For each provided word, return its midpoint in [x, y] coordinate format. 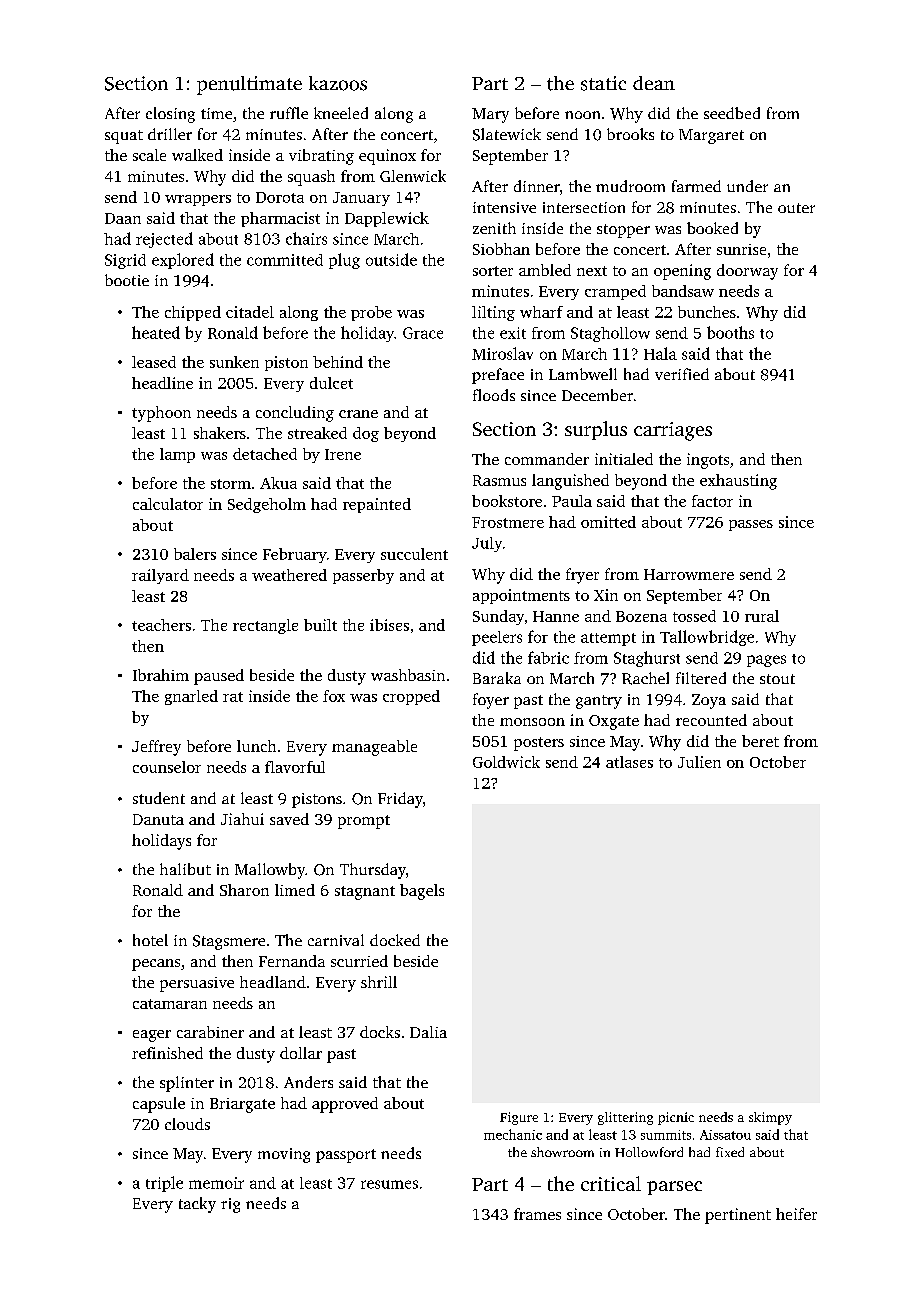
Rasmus [499, 480]
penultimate [249, 85]
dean [654, 83]
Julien [699, 762]
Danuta [158, 819]
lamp [177, 455]
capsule [159, 1105]
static [603, 83]
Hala [660, 353]
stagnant [365, 893]
